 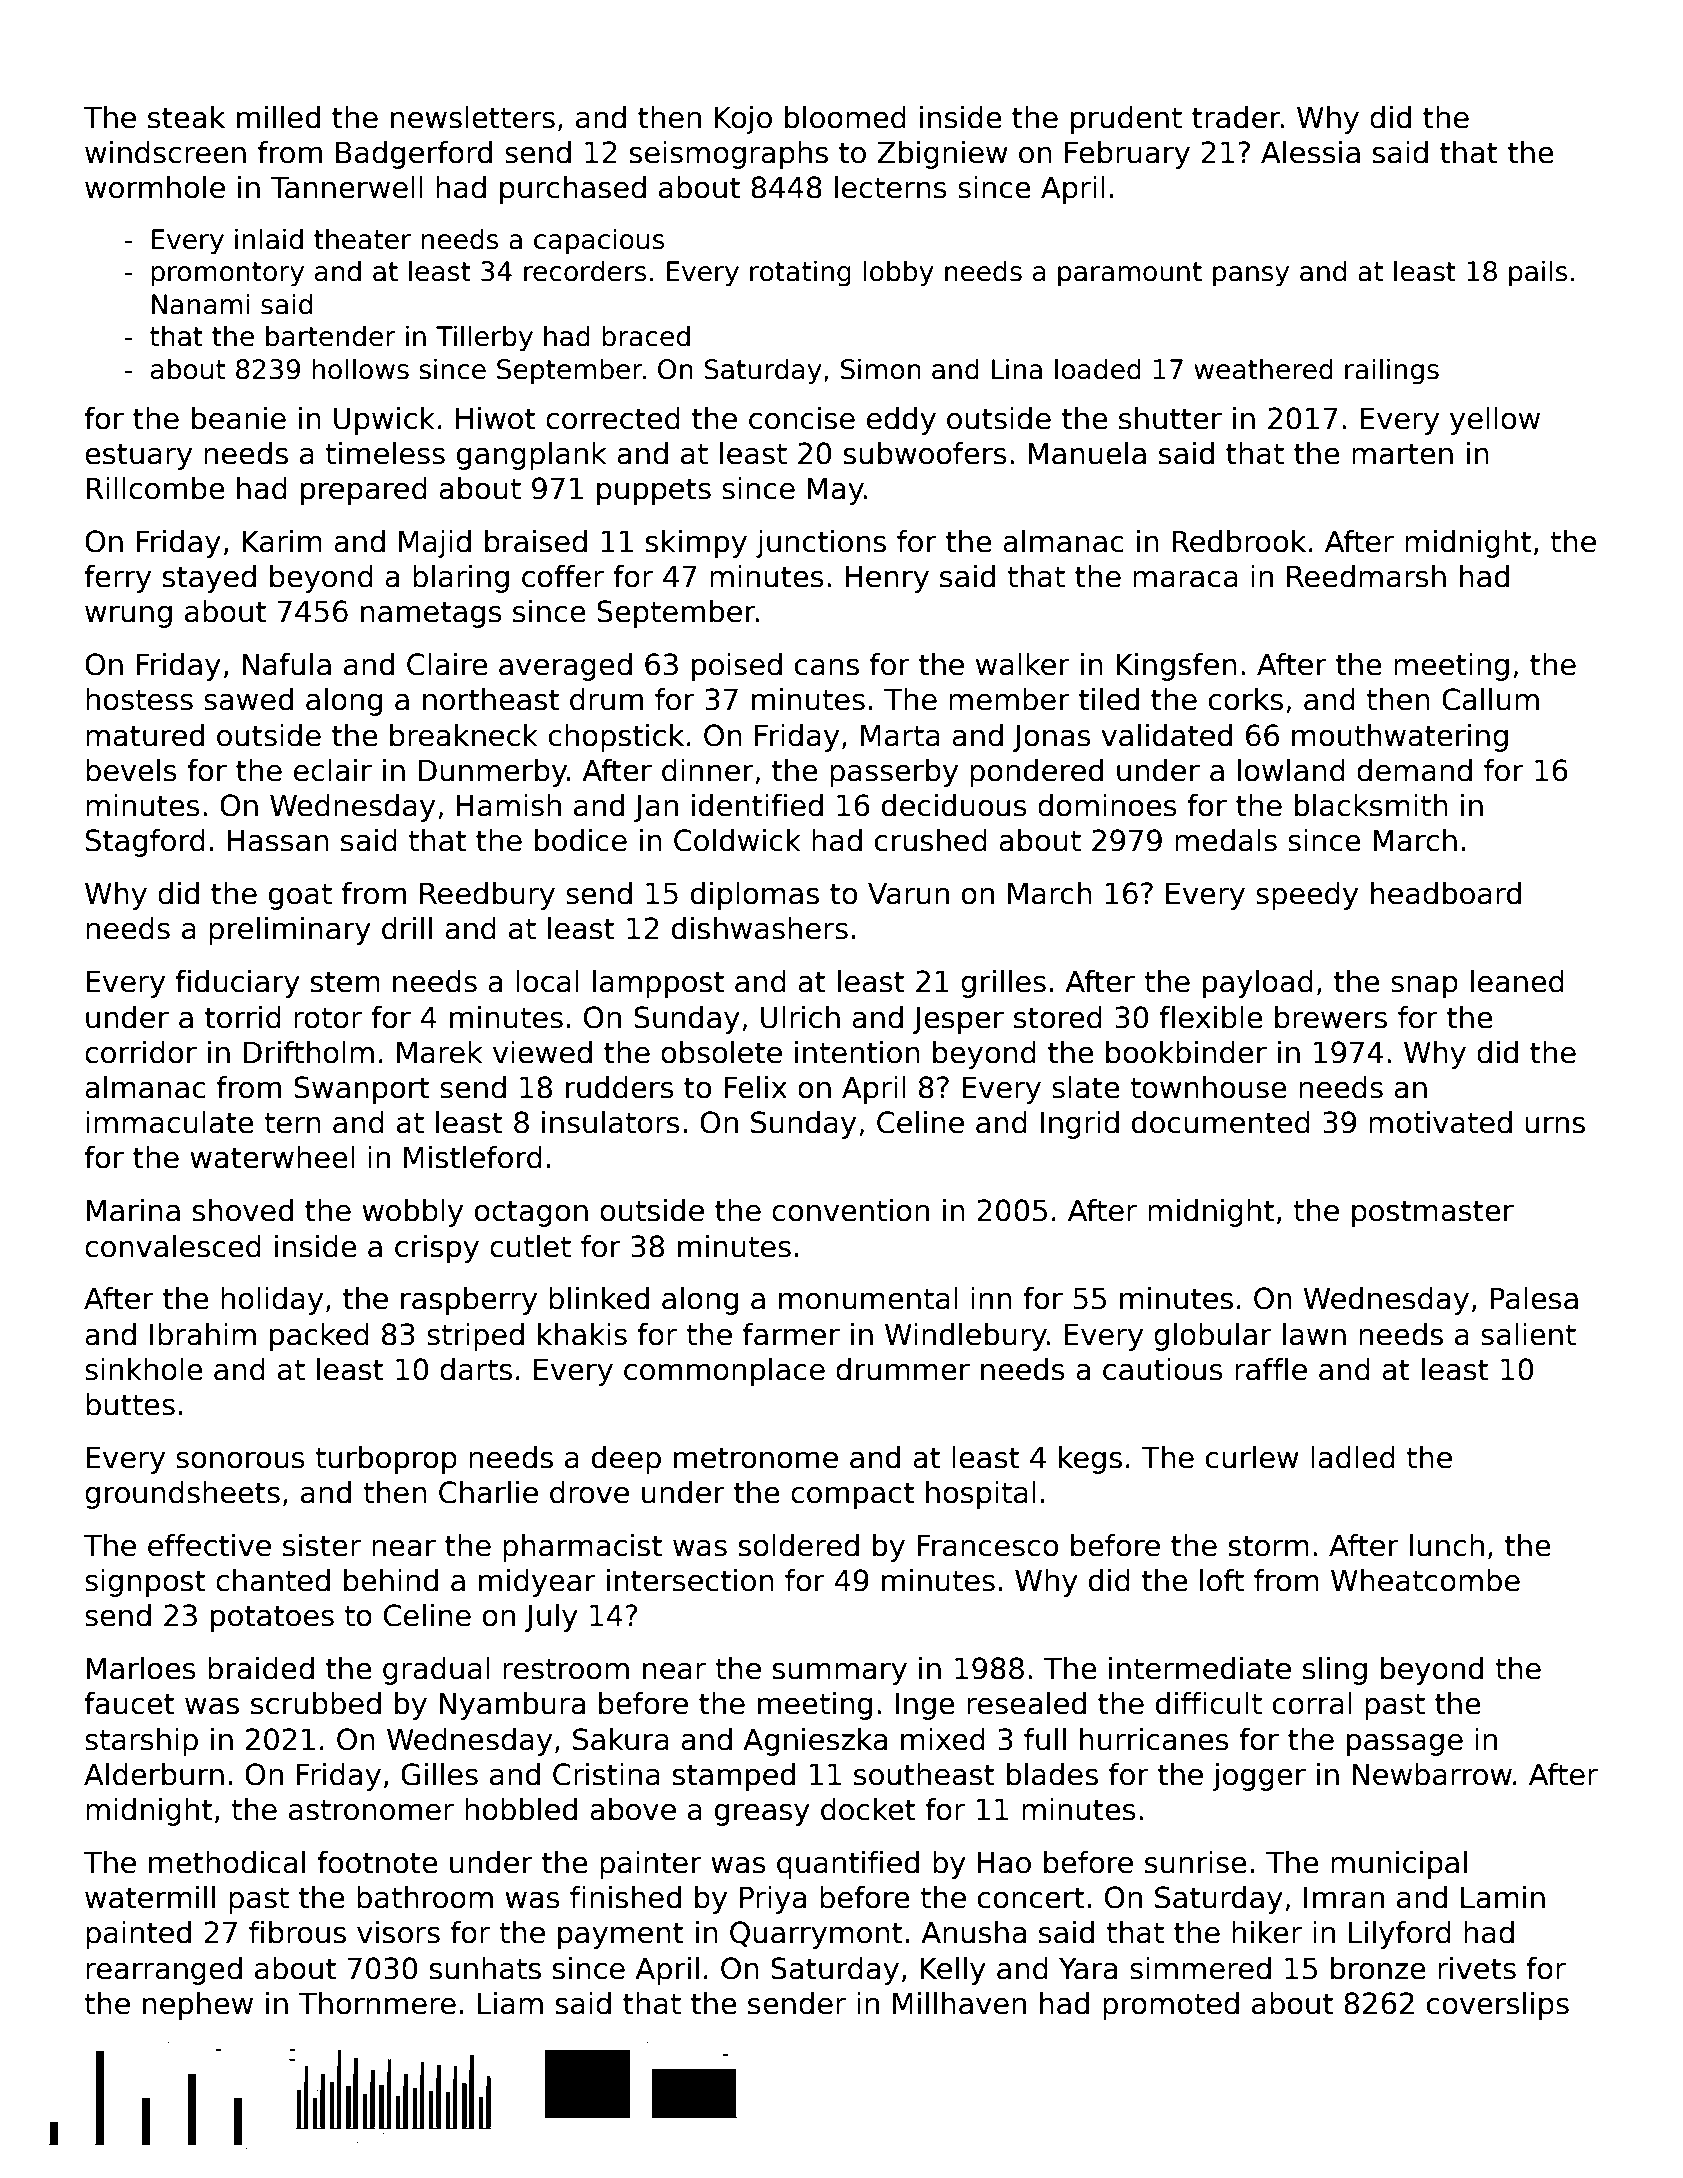 What do you see at coordinates (138, 456) in the screenshot?
I see `estuary` at bounding box center [138, 456].
